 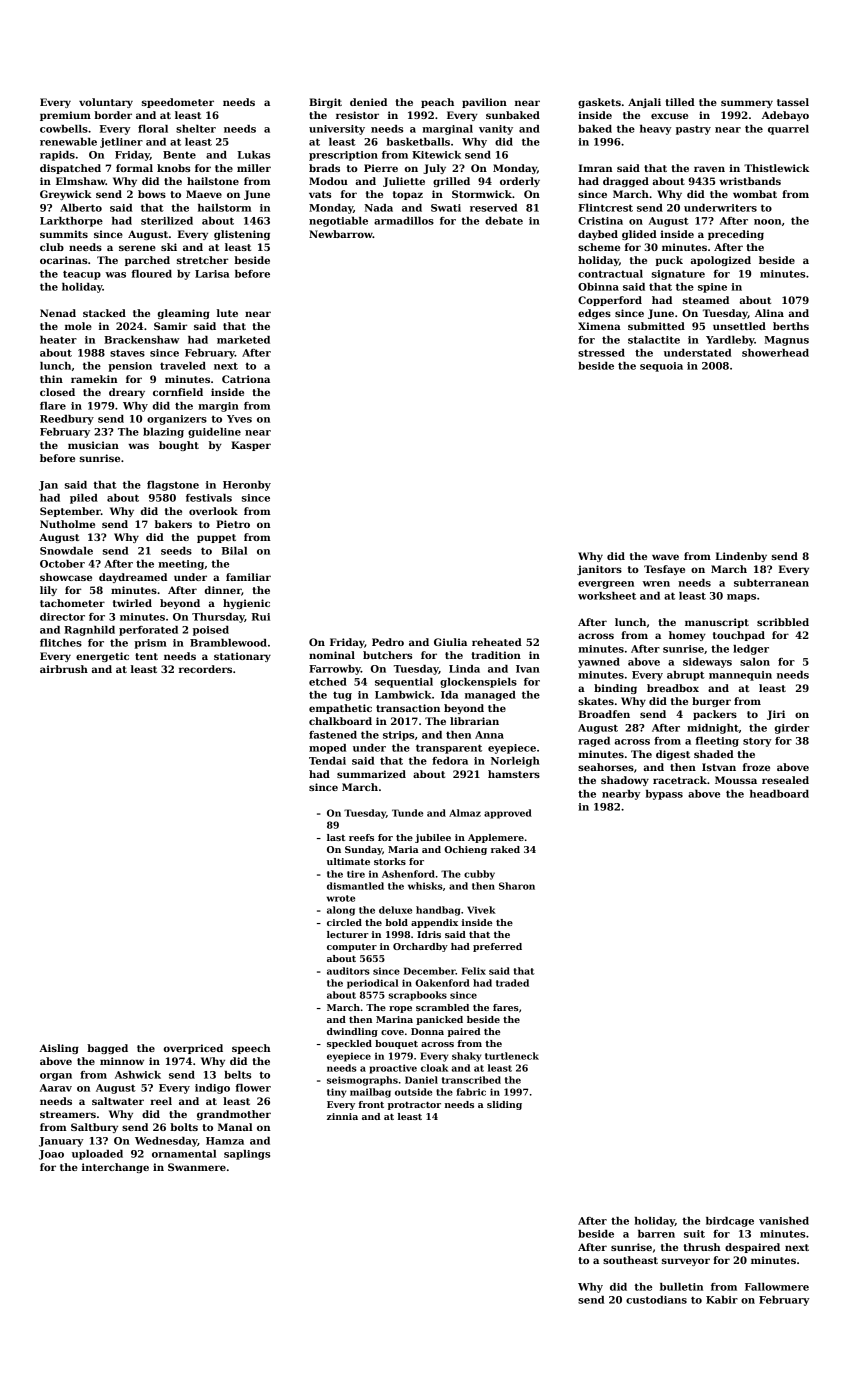 I want to click on sliding, so click(x=504, y=1105).
